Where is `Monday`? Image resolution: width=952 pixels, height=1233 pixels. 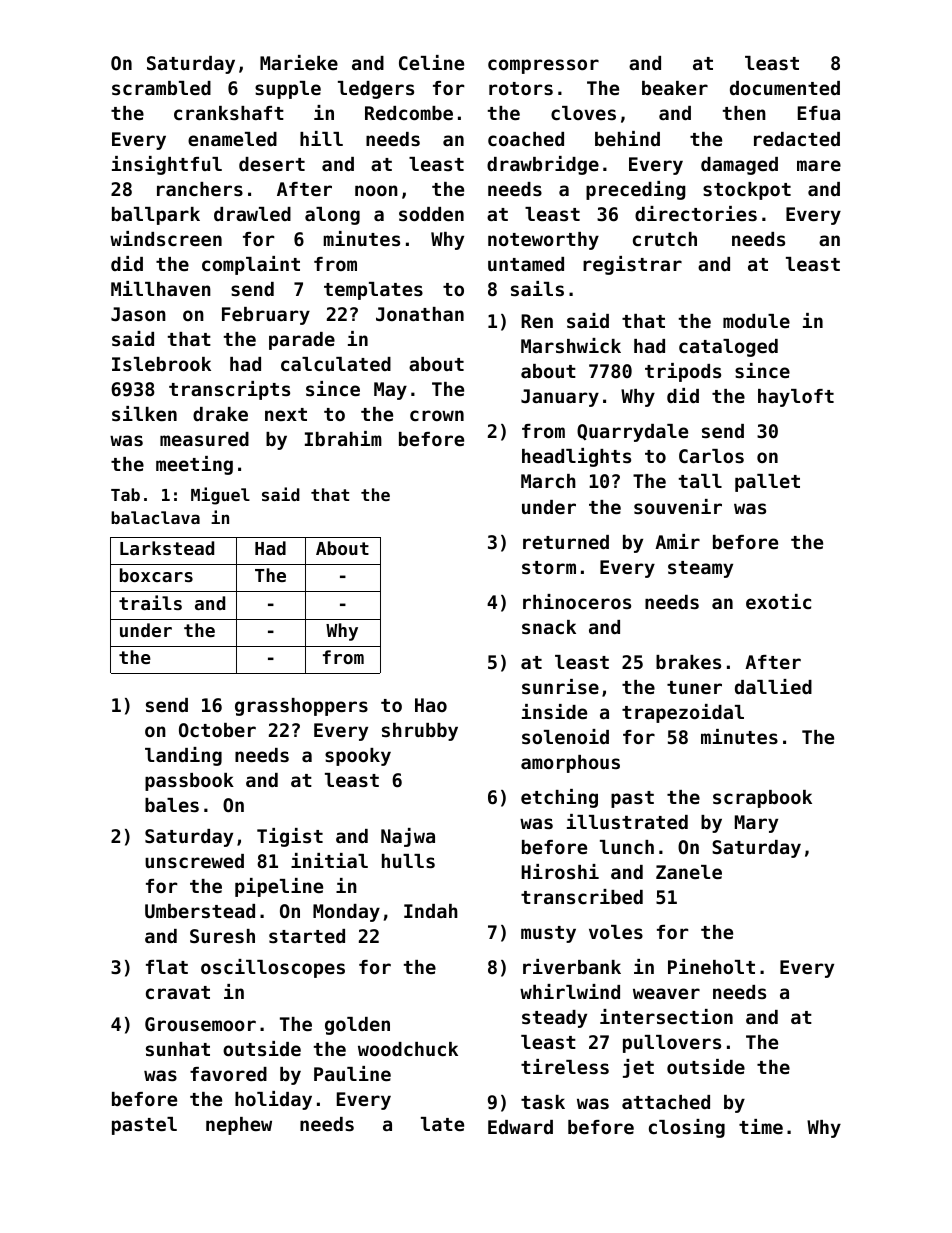
Monday is located at coordinates (346, 913).
